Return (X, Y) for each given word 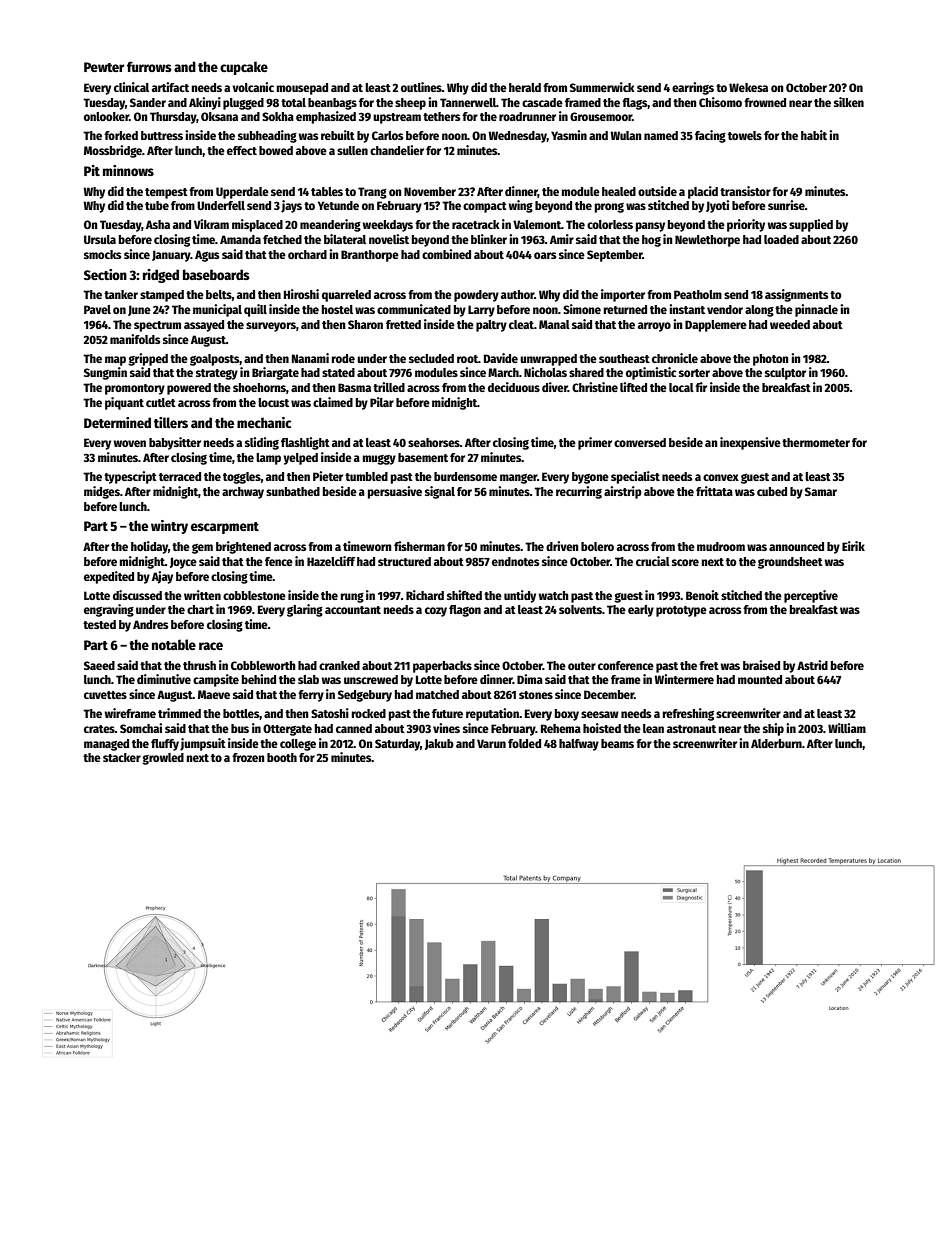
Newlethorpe (707, 241)
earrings (693, 88)
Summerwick (602, 87)
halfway (579, 745)
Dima (530, 679)
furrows (149, 66)
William (847, 728)
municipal (217, 310)
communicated (414, 309)
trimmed (179, 713)
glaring (305, 610)
